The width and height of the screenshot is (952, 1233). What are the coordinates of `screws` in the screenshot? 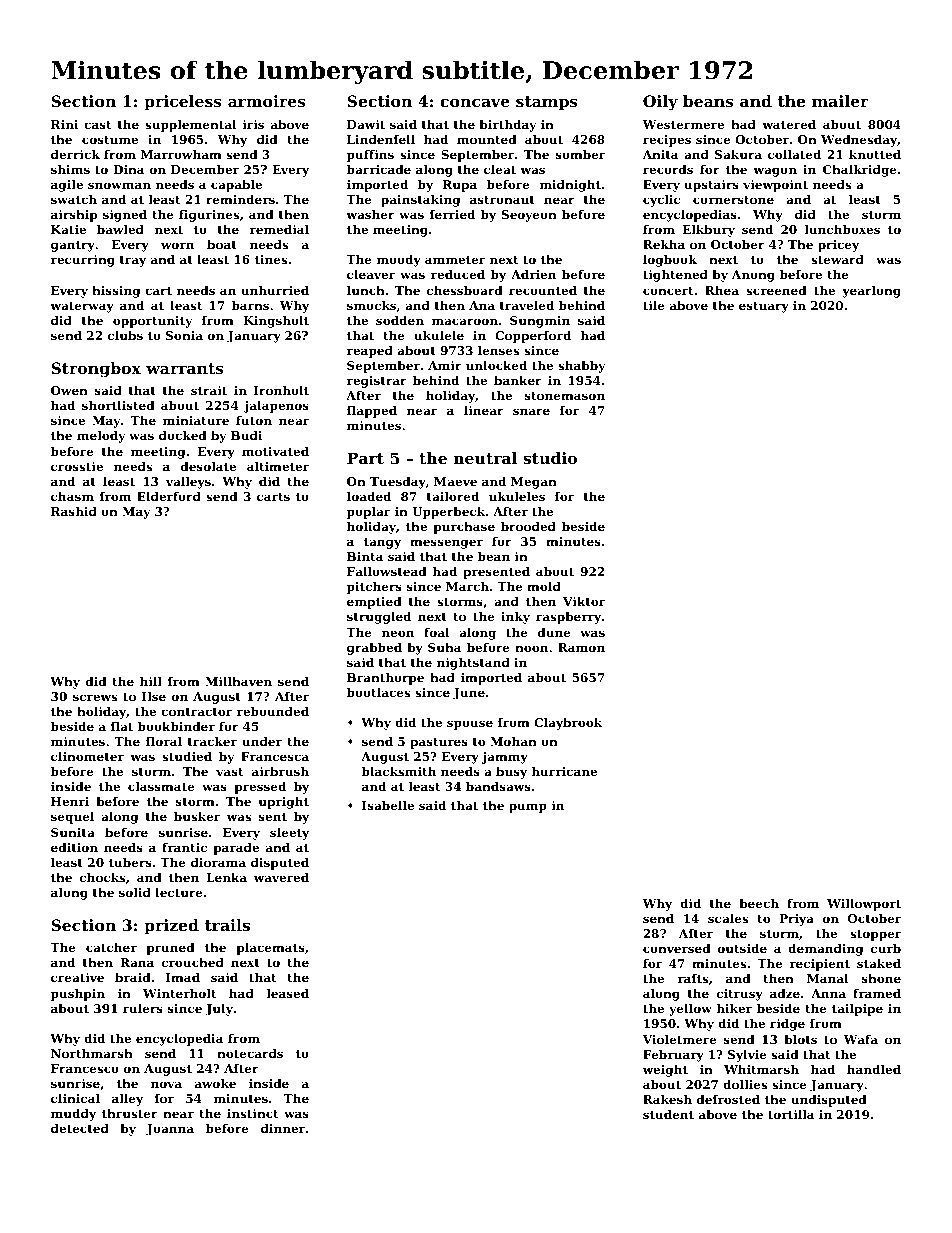 It's located at (95, 697).
